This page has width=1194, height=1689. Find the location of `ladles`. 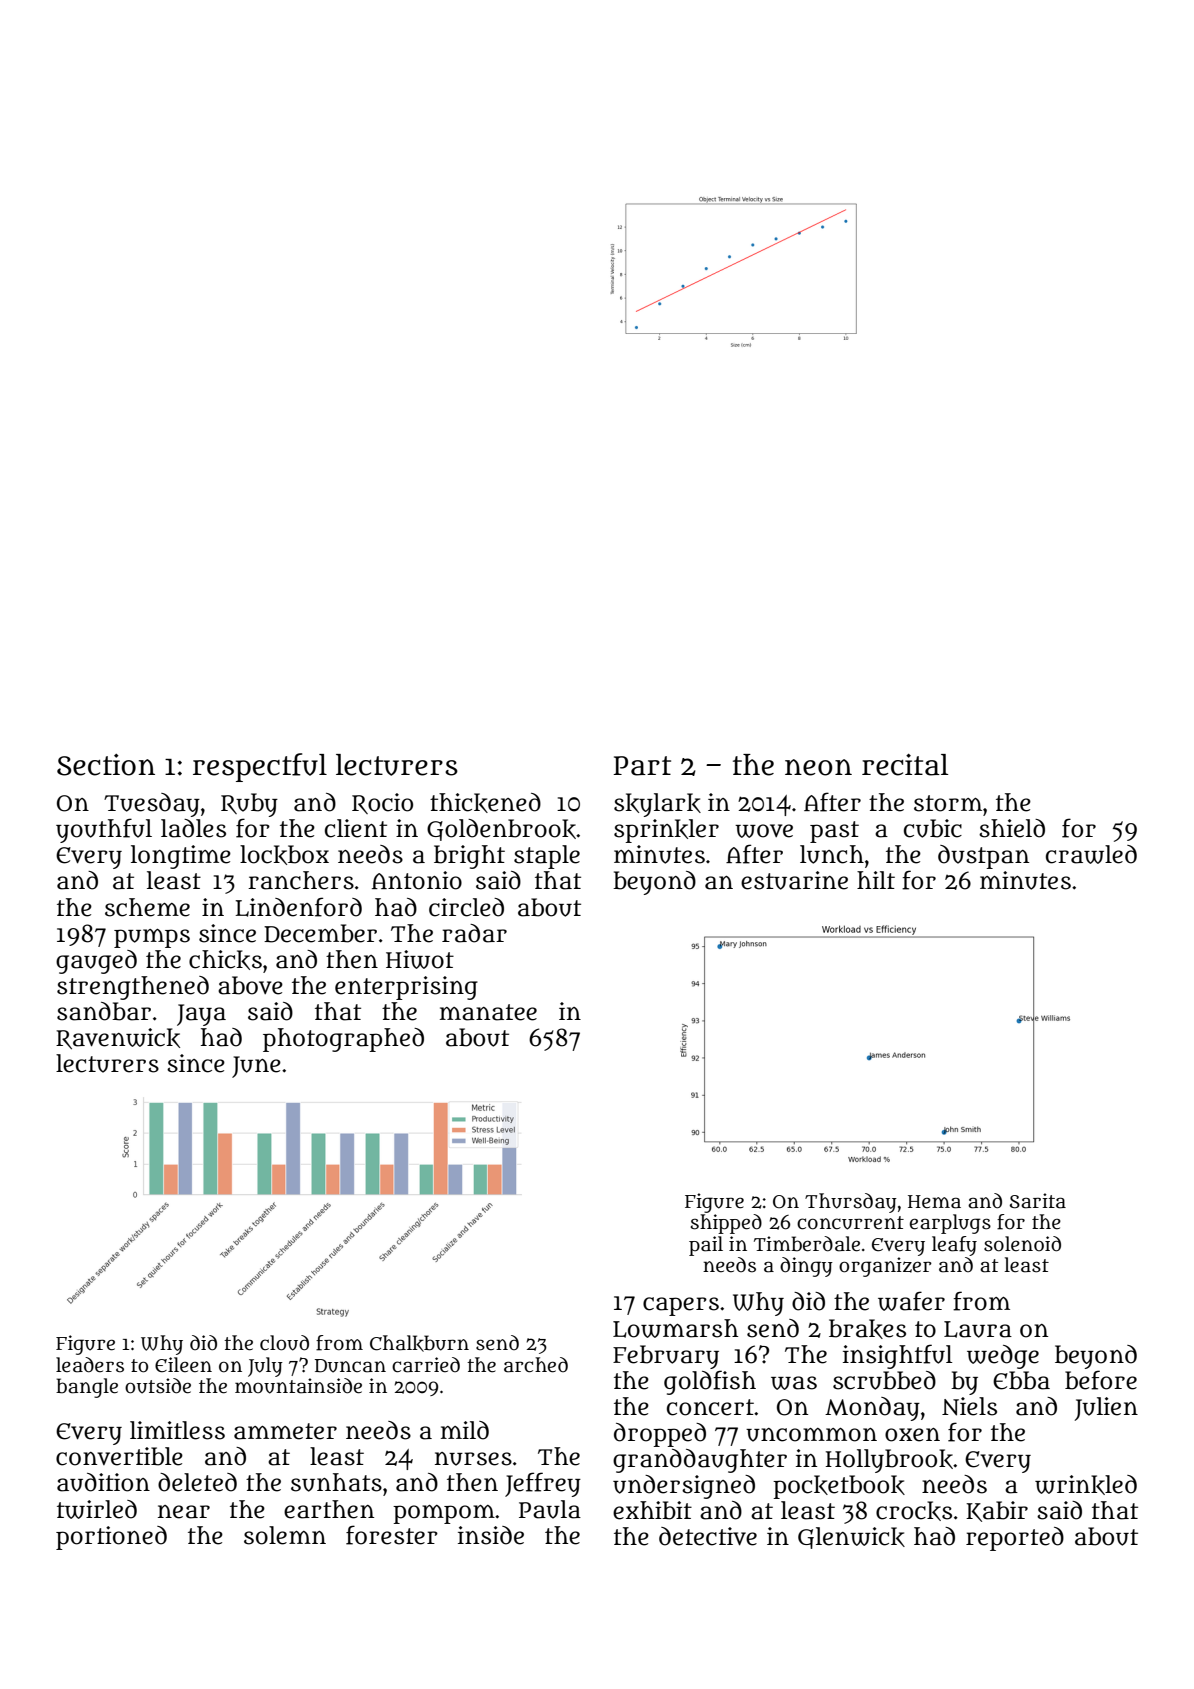

ladles is located at coordinates (193, 828).
